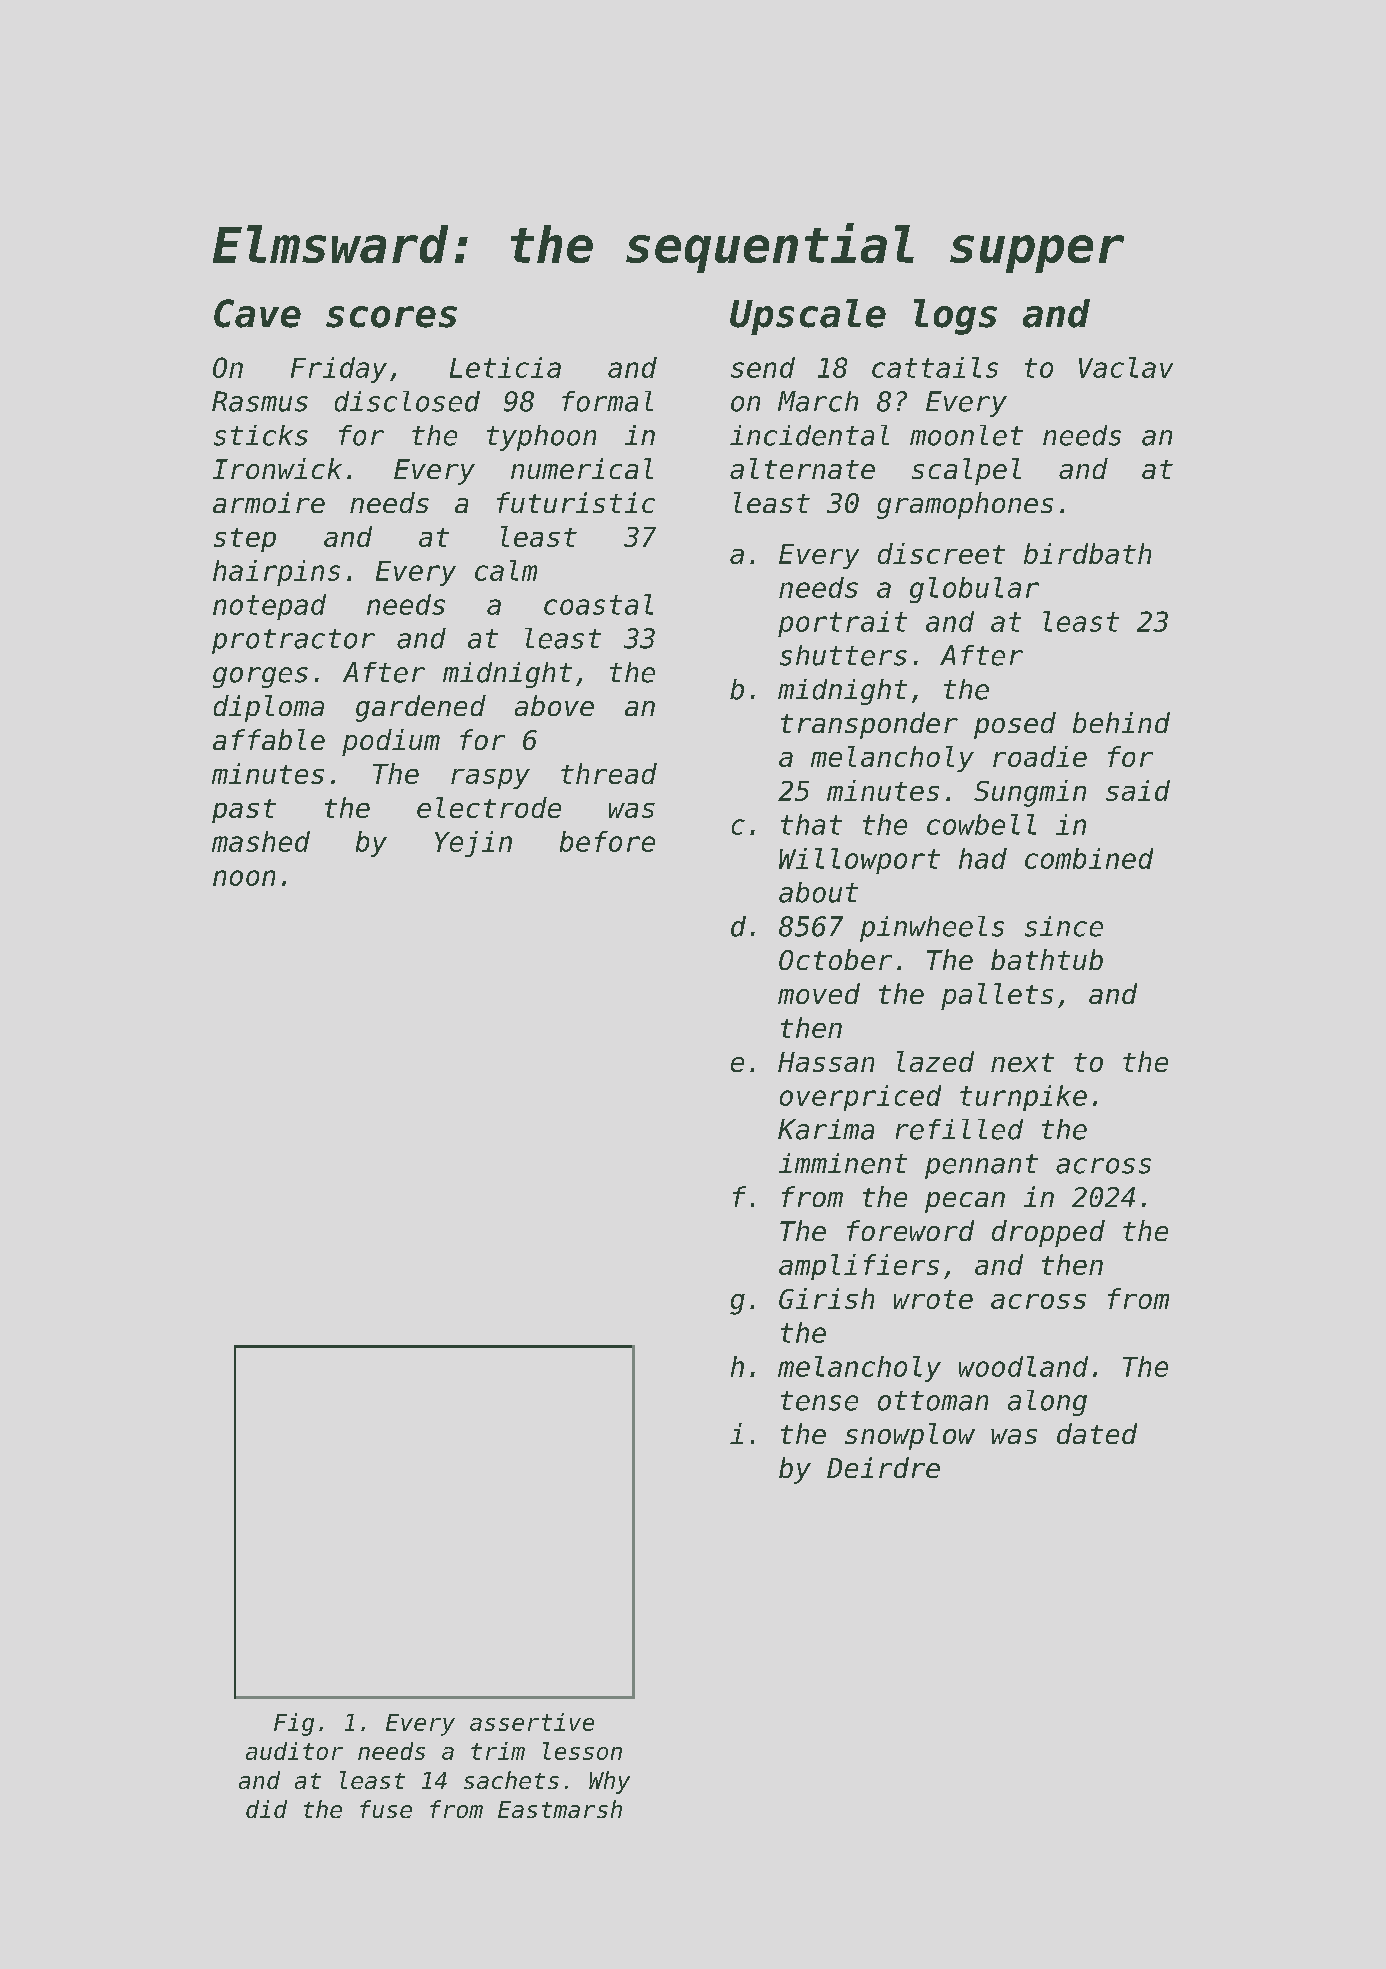 Image resolution: width=1386 pixels, height=1969 pixels. Describe the element at coordinates (819, 993) in the screenshot. I see `moved` at that location.
